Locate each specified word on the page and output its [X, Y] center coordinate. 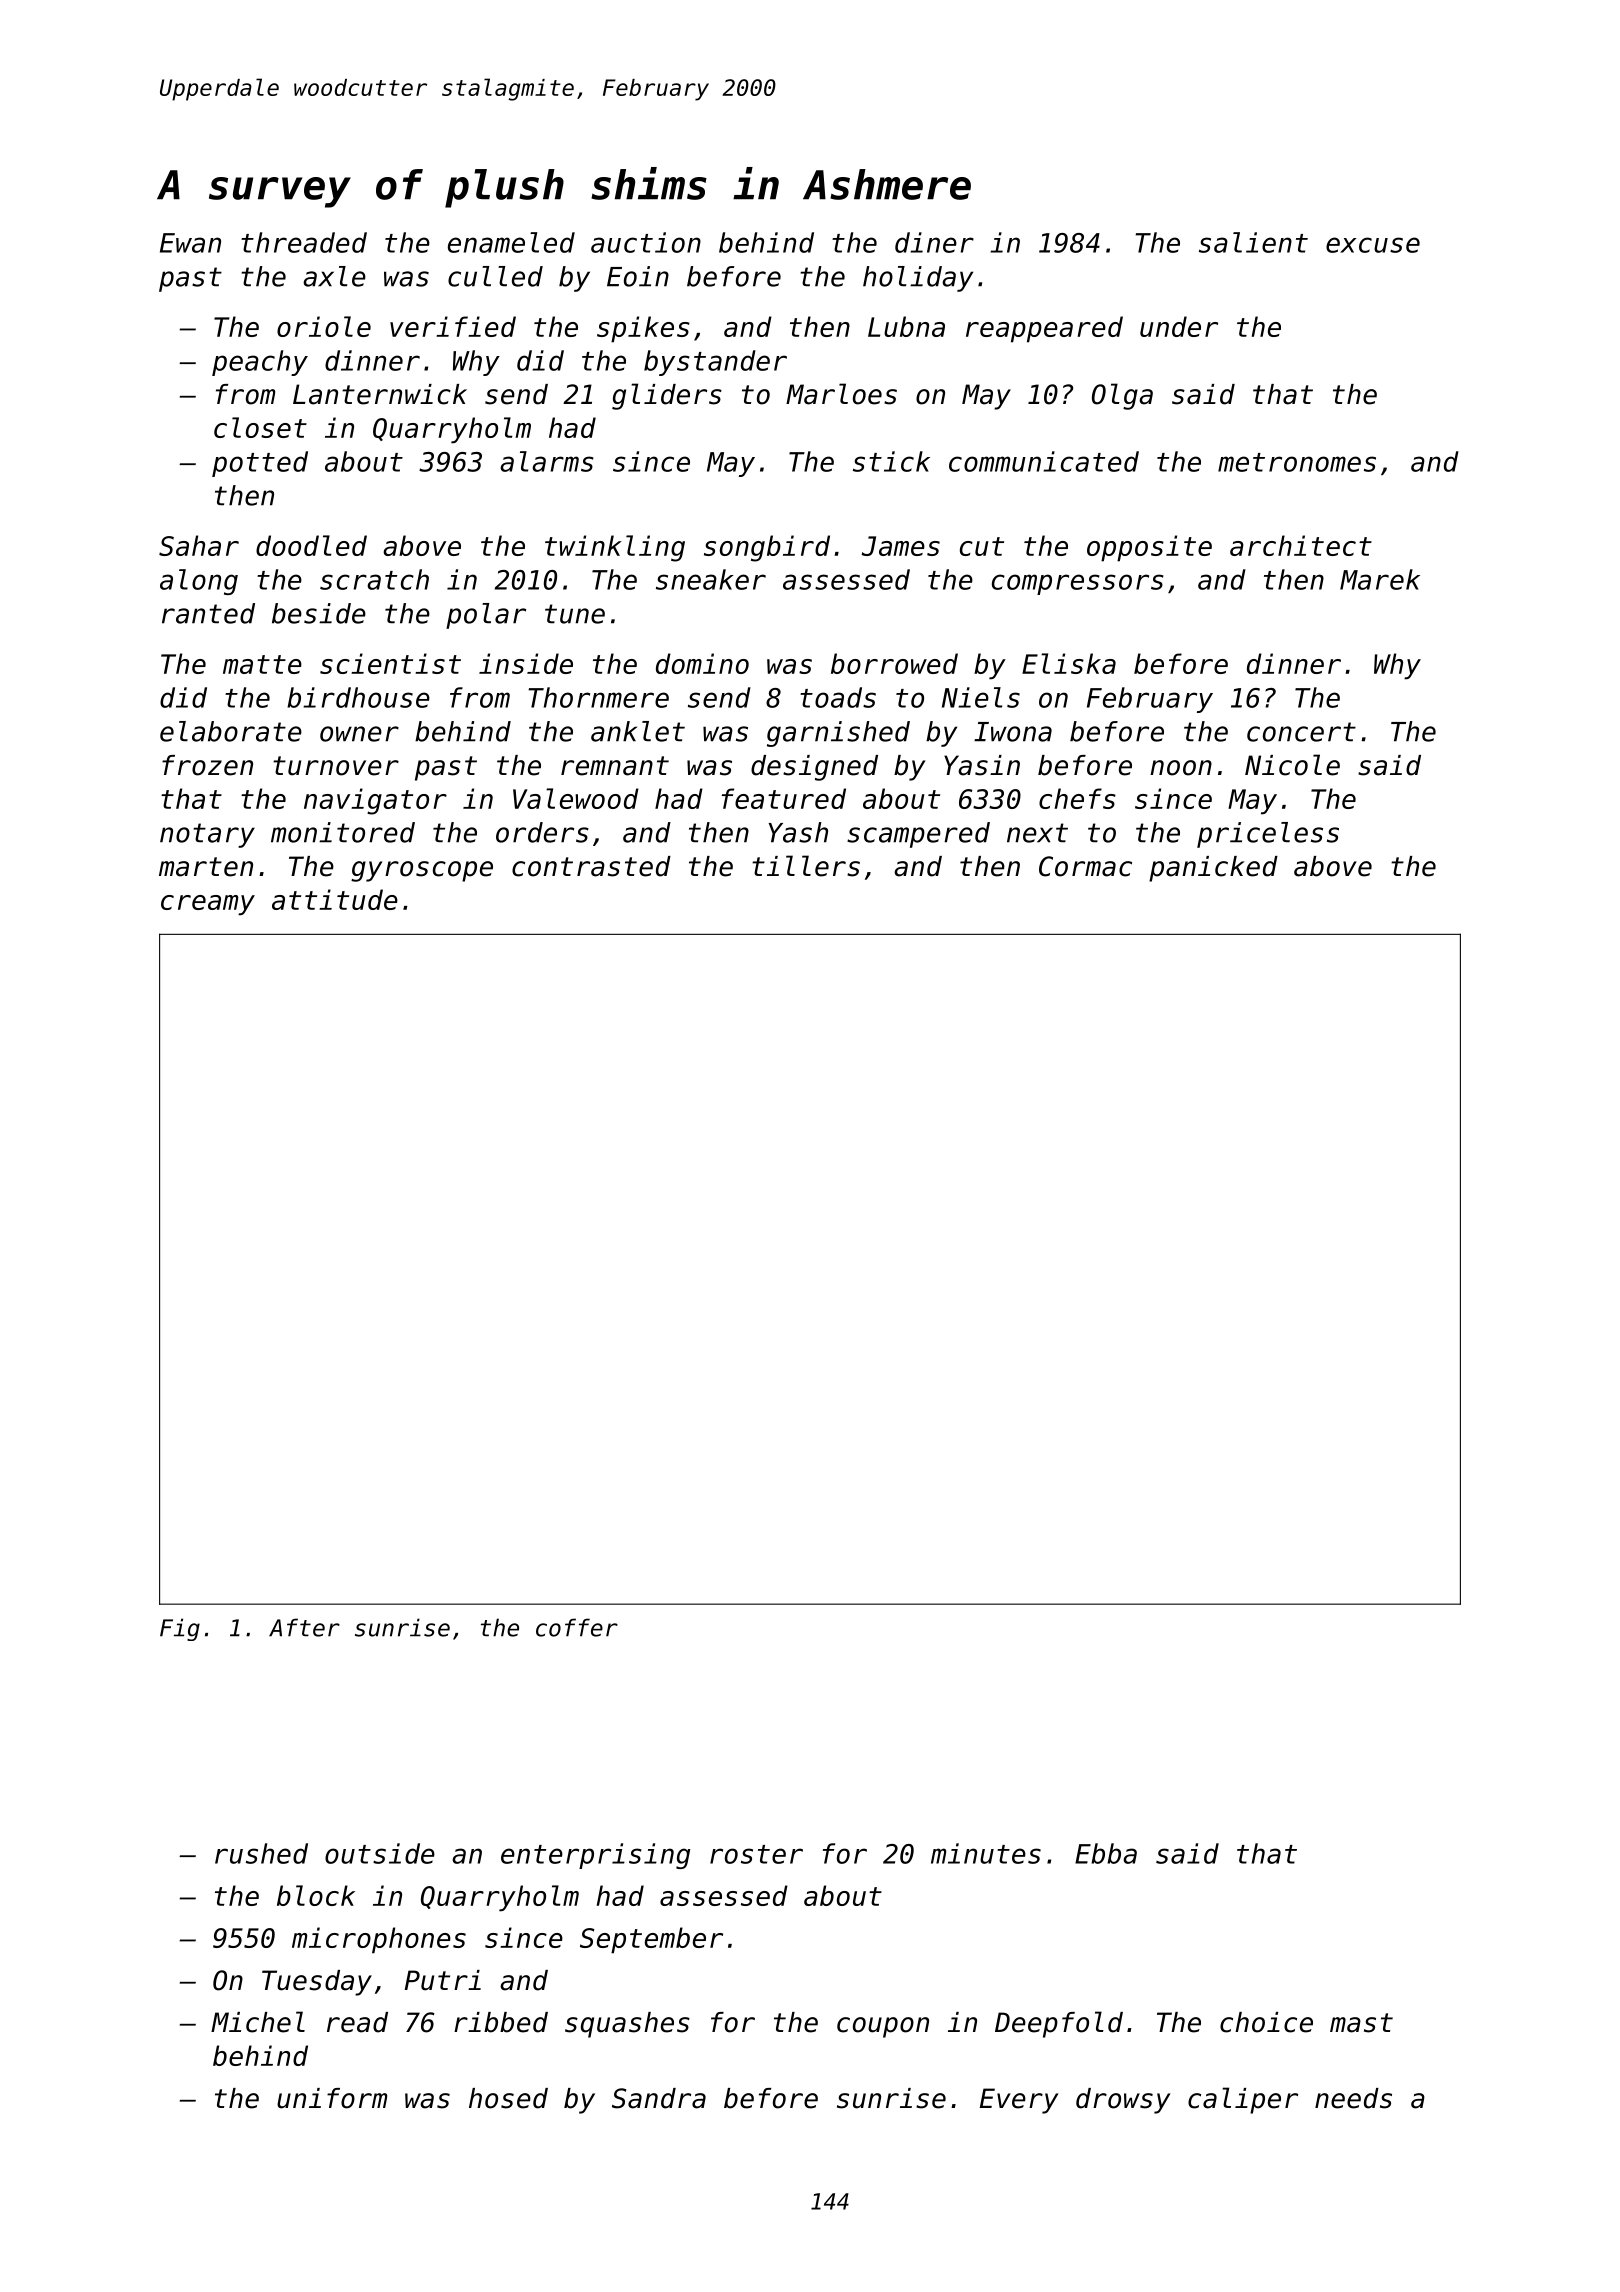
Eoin [638, 276]
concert [1301, 732]
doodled [311, 545]
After [304, 1627]
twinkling [615, 548]
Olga [1122, 396]
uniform [332, 2098]
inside [526, 663]
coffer [577, 1627]
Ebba [1106, 1853]
